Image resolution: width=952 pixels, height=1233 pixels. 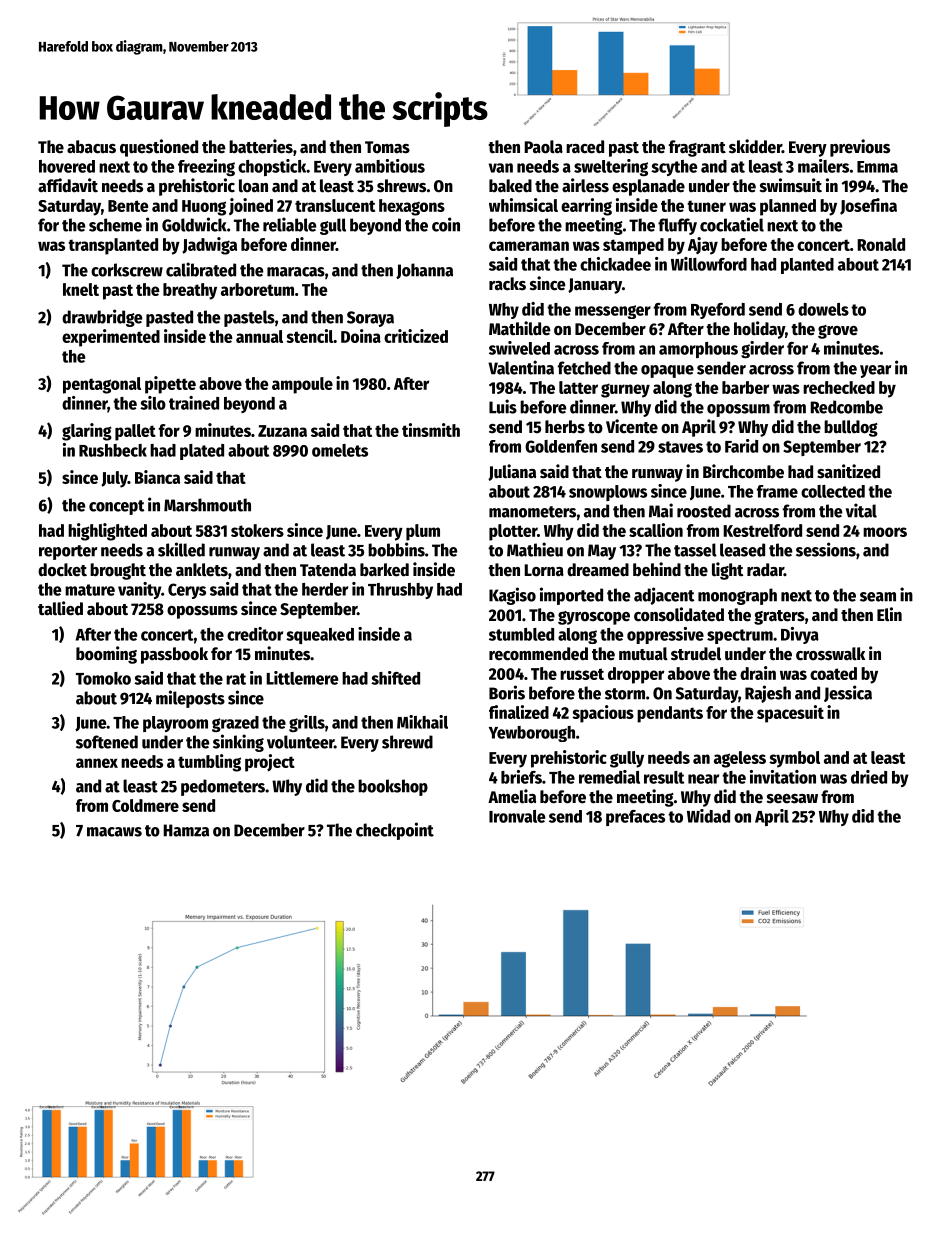 I want to click on Ronald, so click(x=881, y=244).
